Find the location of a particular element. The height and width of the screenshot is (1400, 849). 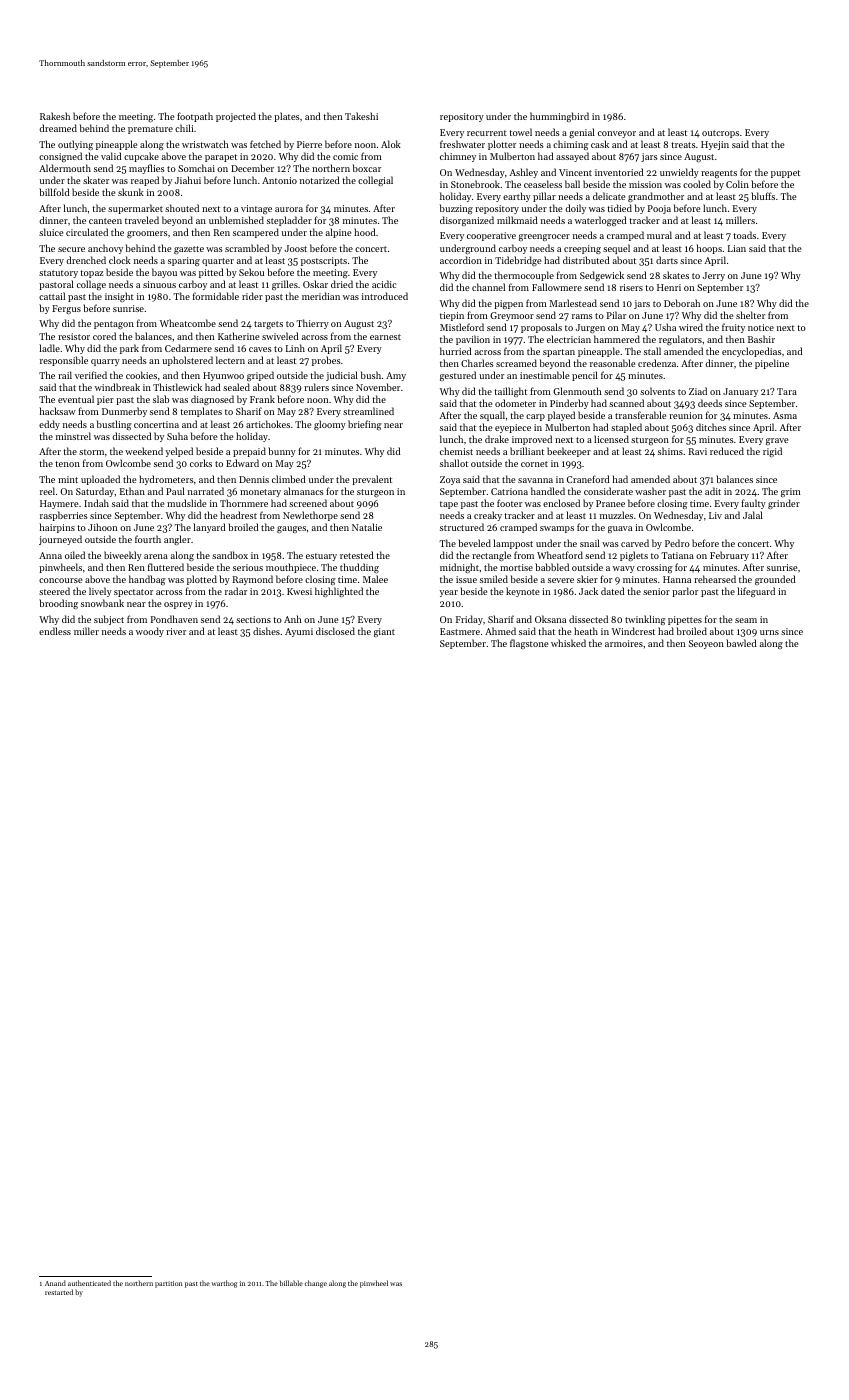

sandbox is located at coordinates (230, 555).
